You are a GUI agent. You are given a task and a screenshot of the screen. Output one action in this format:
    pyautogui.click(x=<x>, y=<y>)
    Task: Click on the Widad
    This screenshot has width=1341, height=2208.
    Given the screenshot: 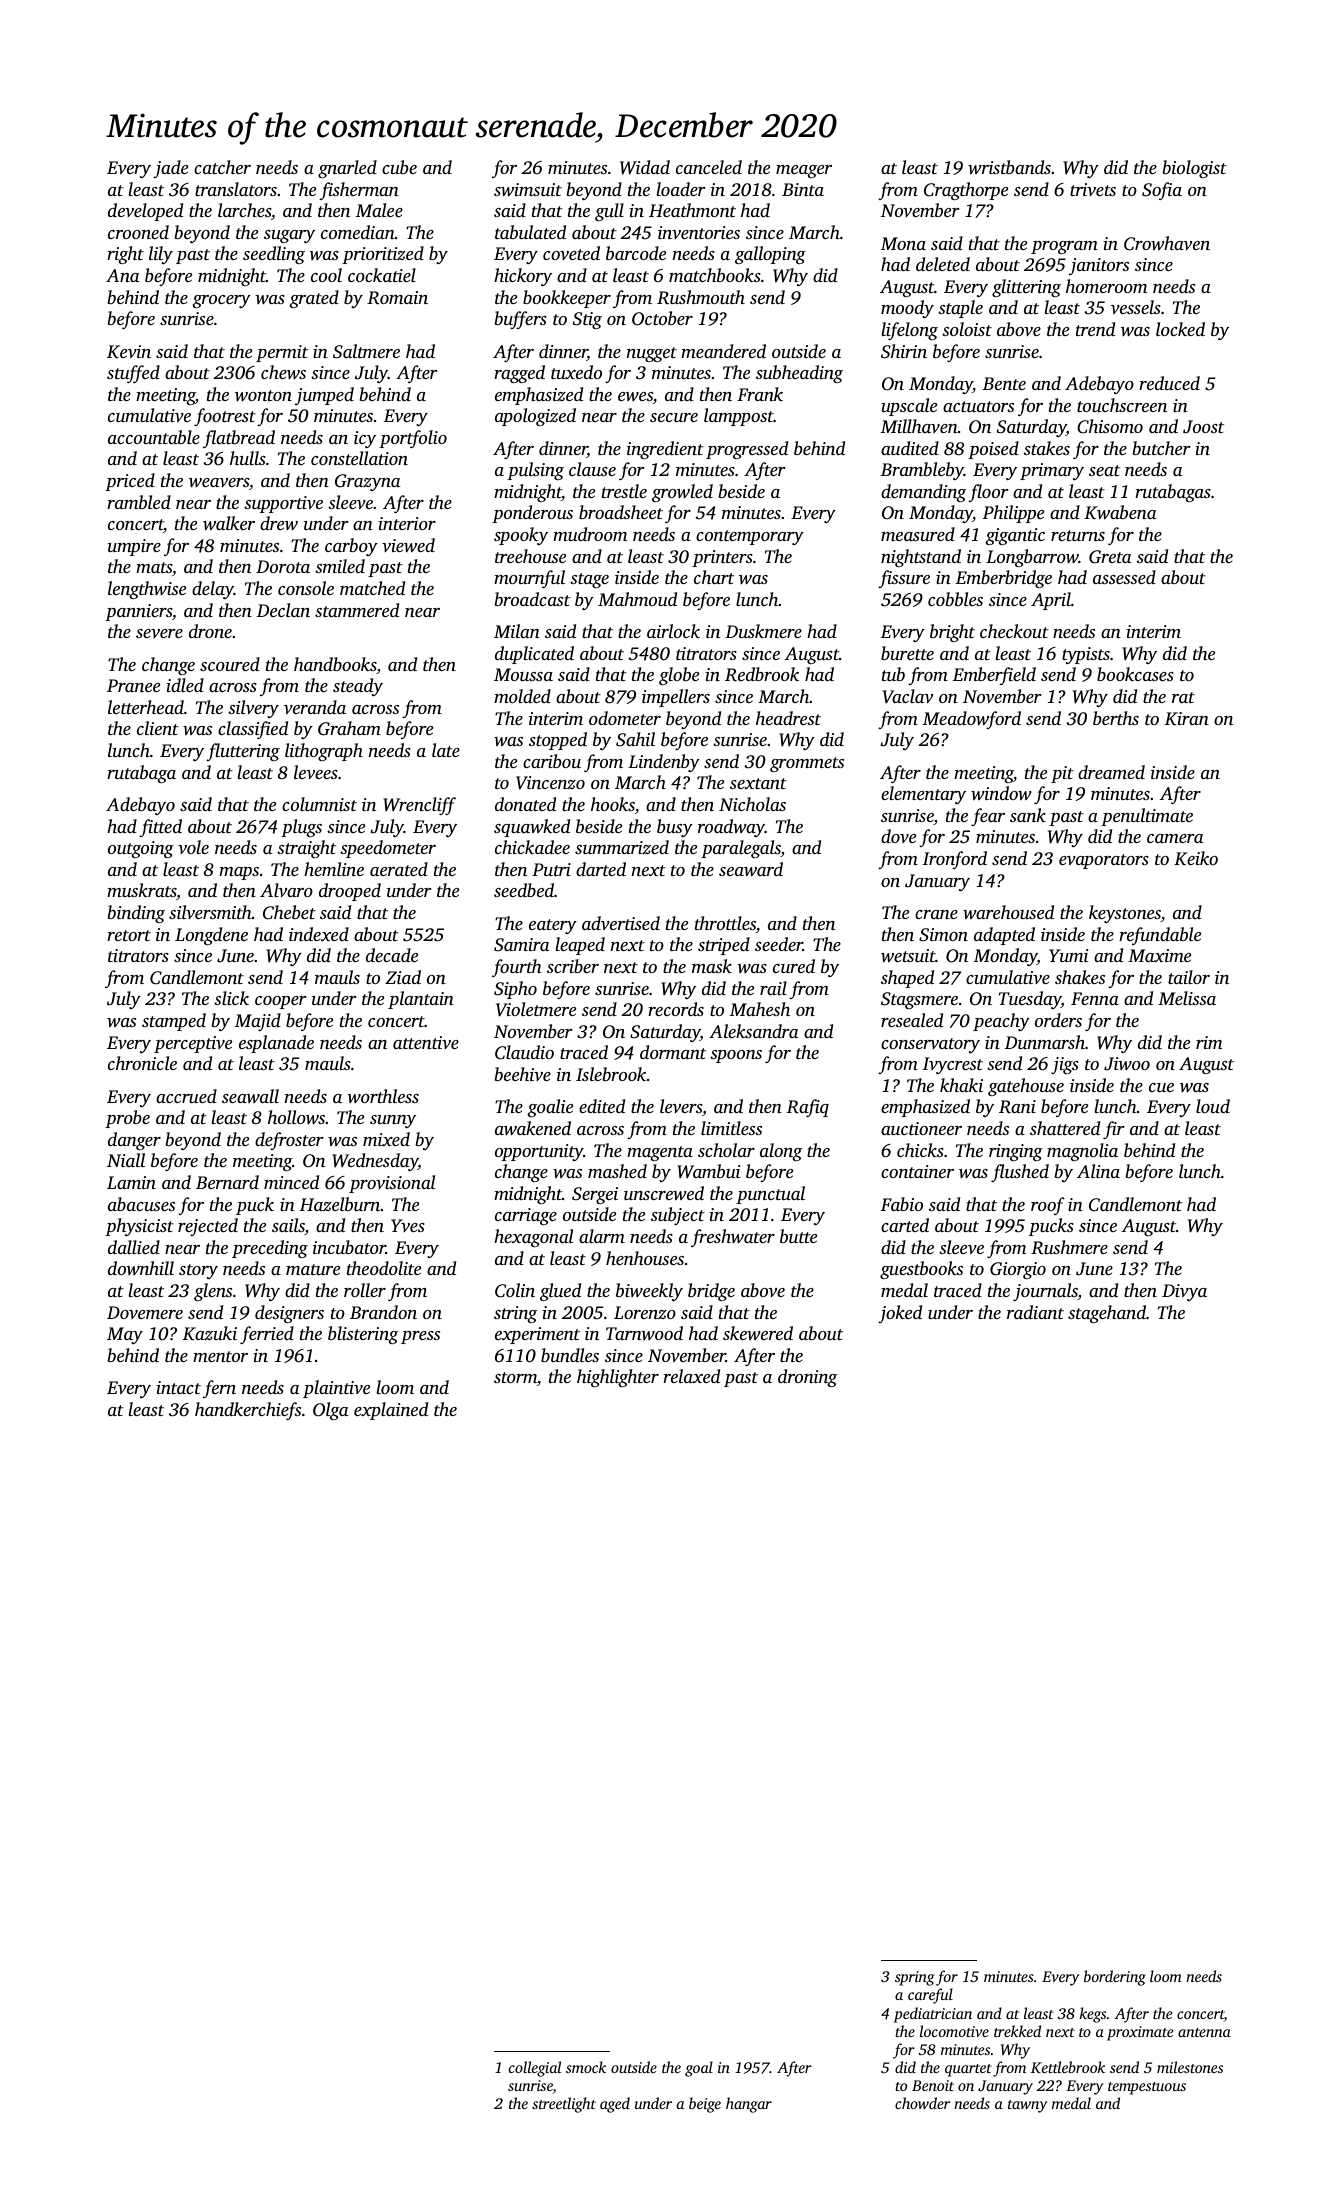 What is the action you would take?
    pyautogui.click(x=645, y=167)
